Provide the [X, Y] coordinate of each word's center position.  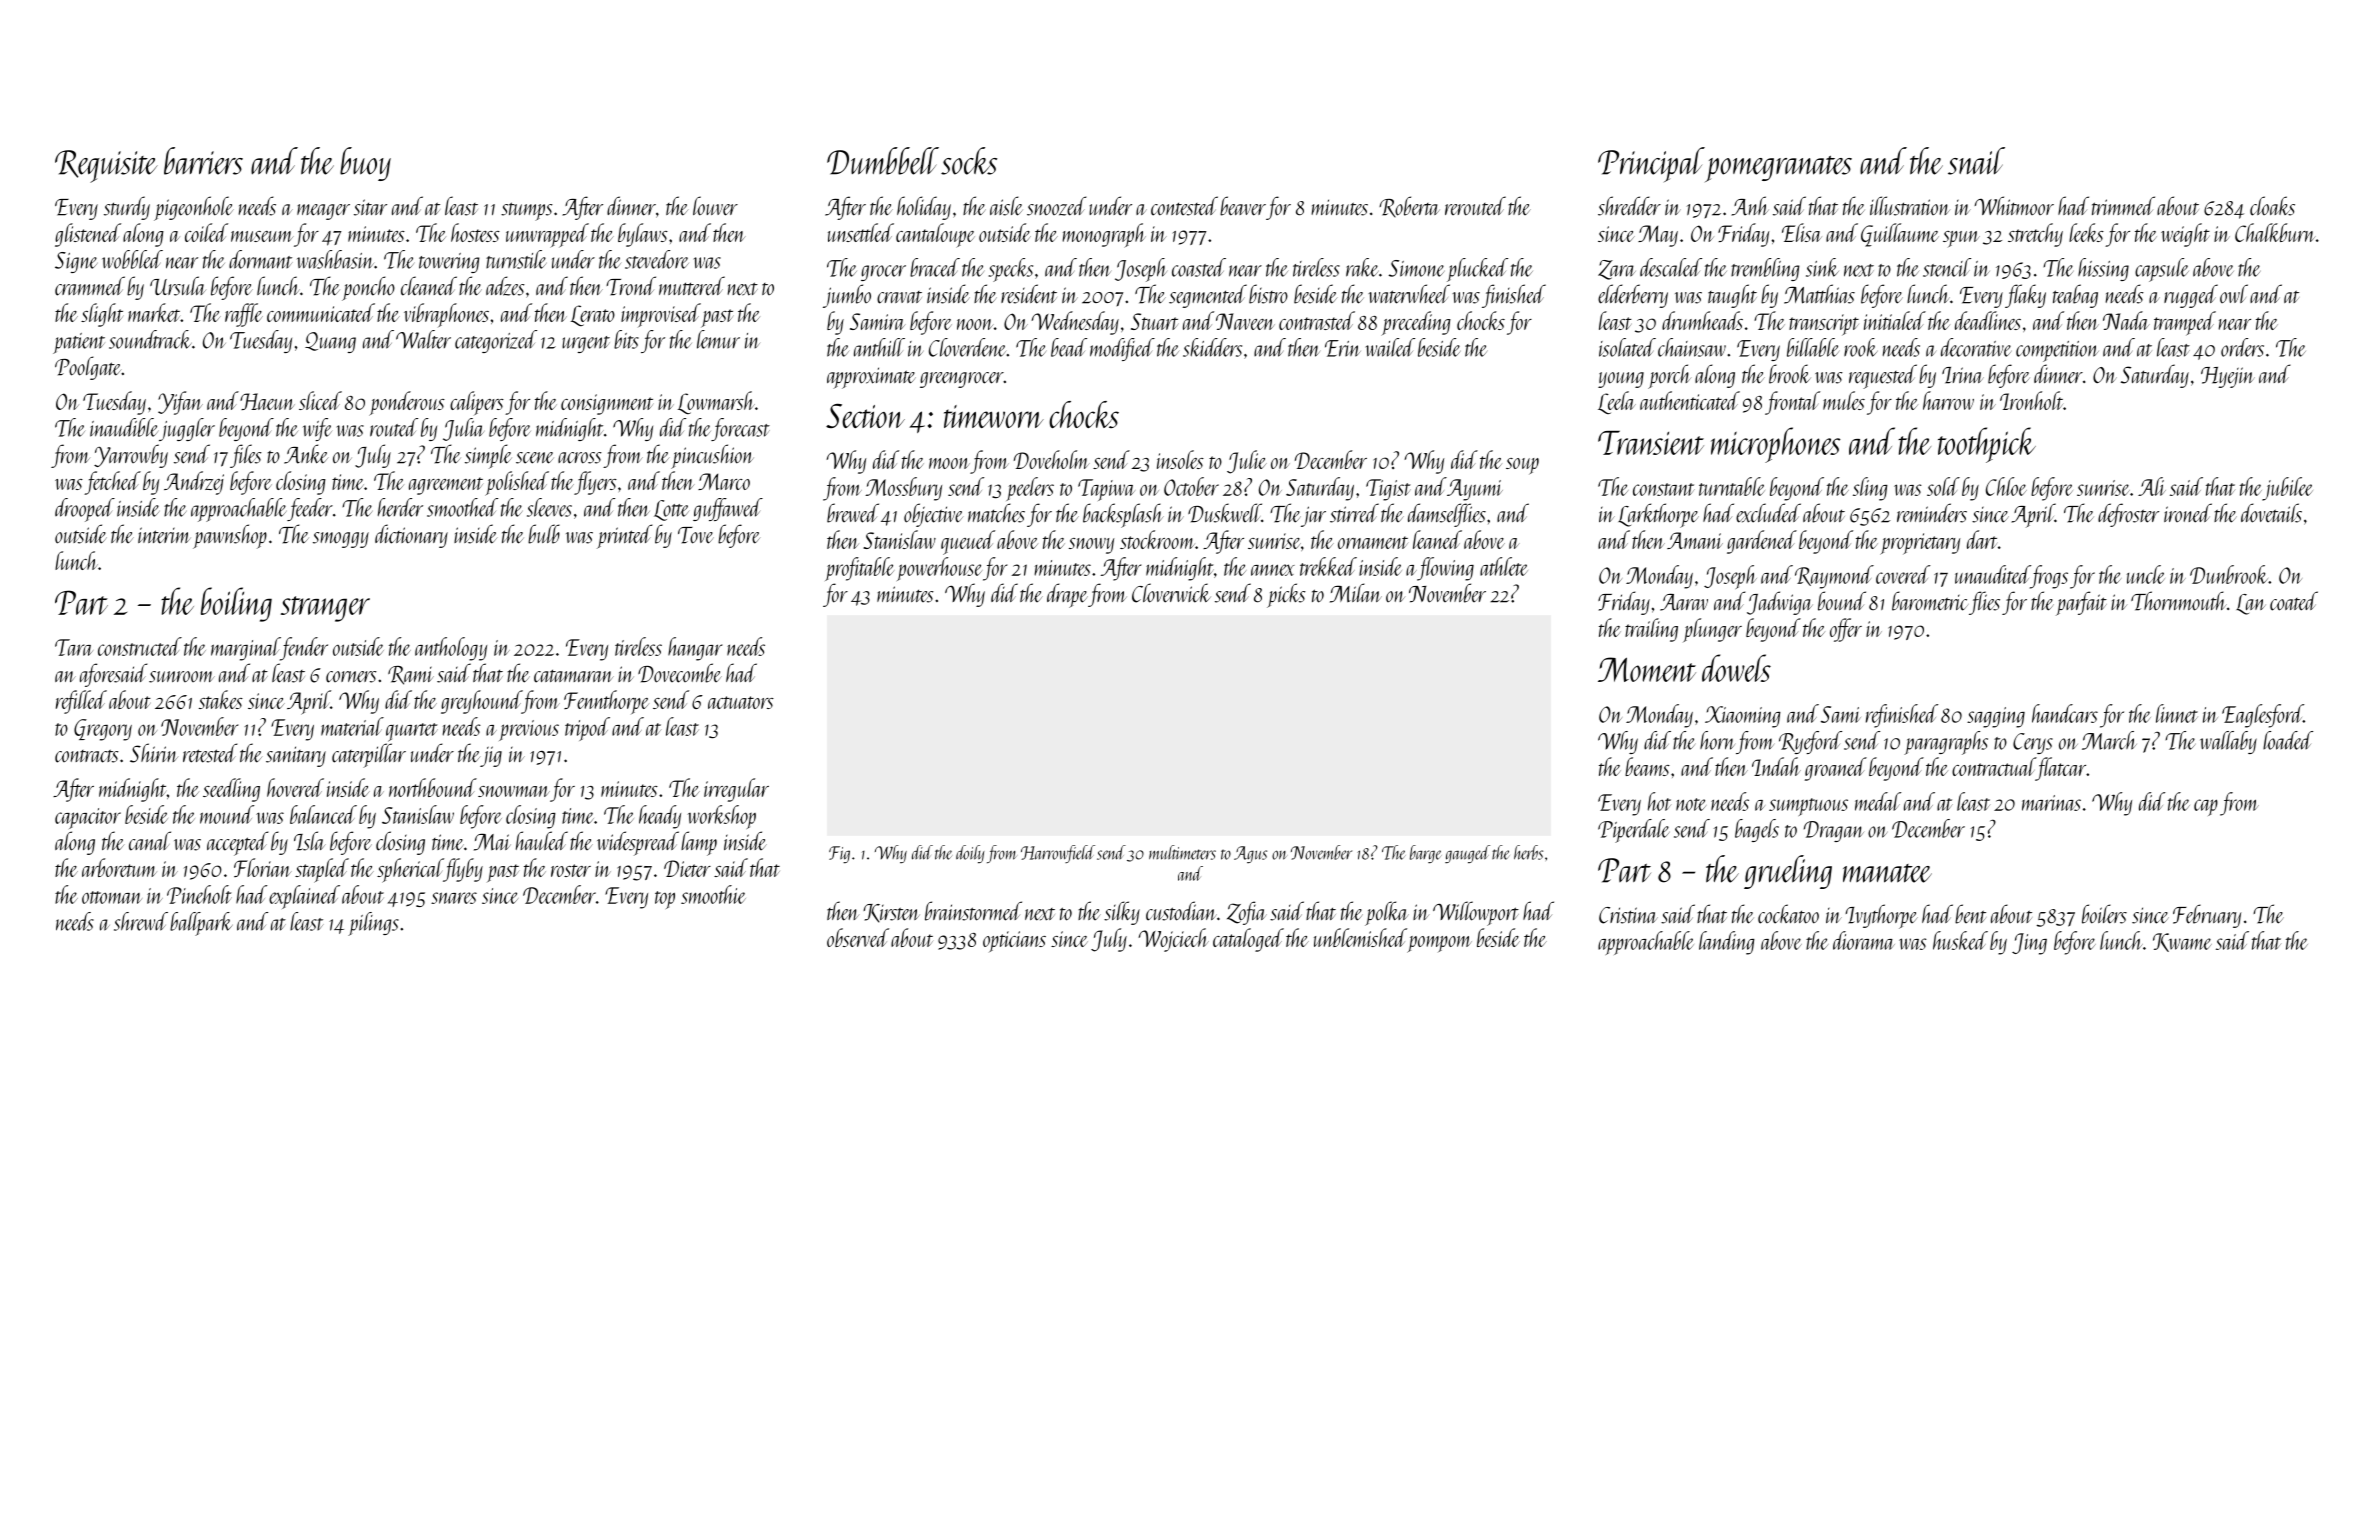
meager [323, 212]
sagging [1996, 717]
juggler [187, 429]
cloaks [2272, 206]
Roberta [1409, 206]
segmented [1208, 296]
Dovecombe [680, 673]
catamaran [574, 676]
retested [210, 753]
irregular [736, 790]
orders [2242, 347]
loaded [2288, 740]
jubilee [2287, 489]
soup [1522, 466]
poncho [368, 288]
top [665, 900]
